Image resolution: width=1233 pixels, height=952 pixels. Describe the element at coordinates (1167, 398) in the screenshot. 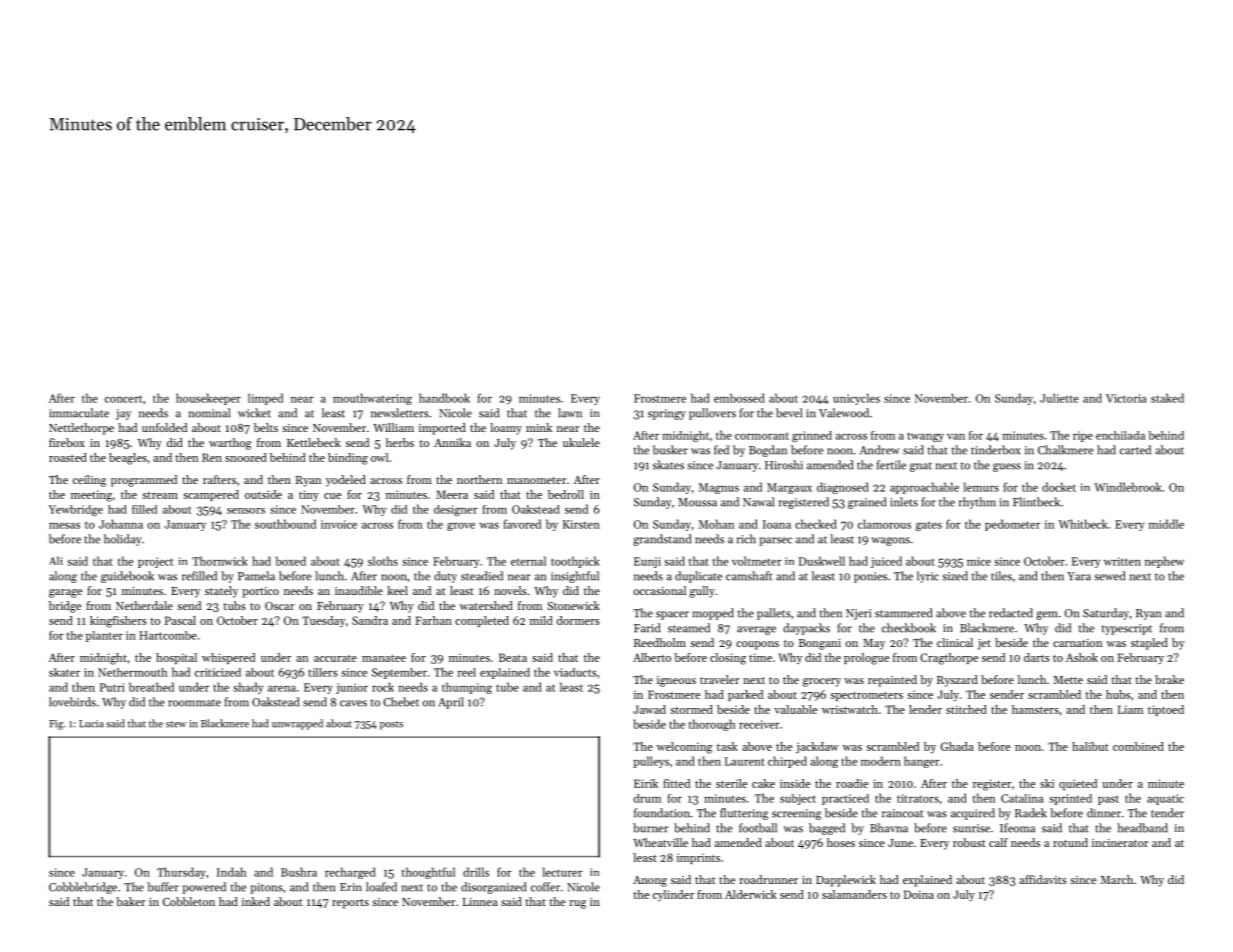

I see `staked` at that location.
